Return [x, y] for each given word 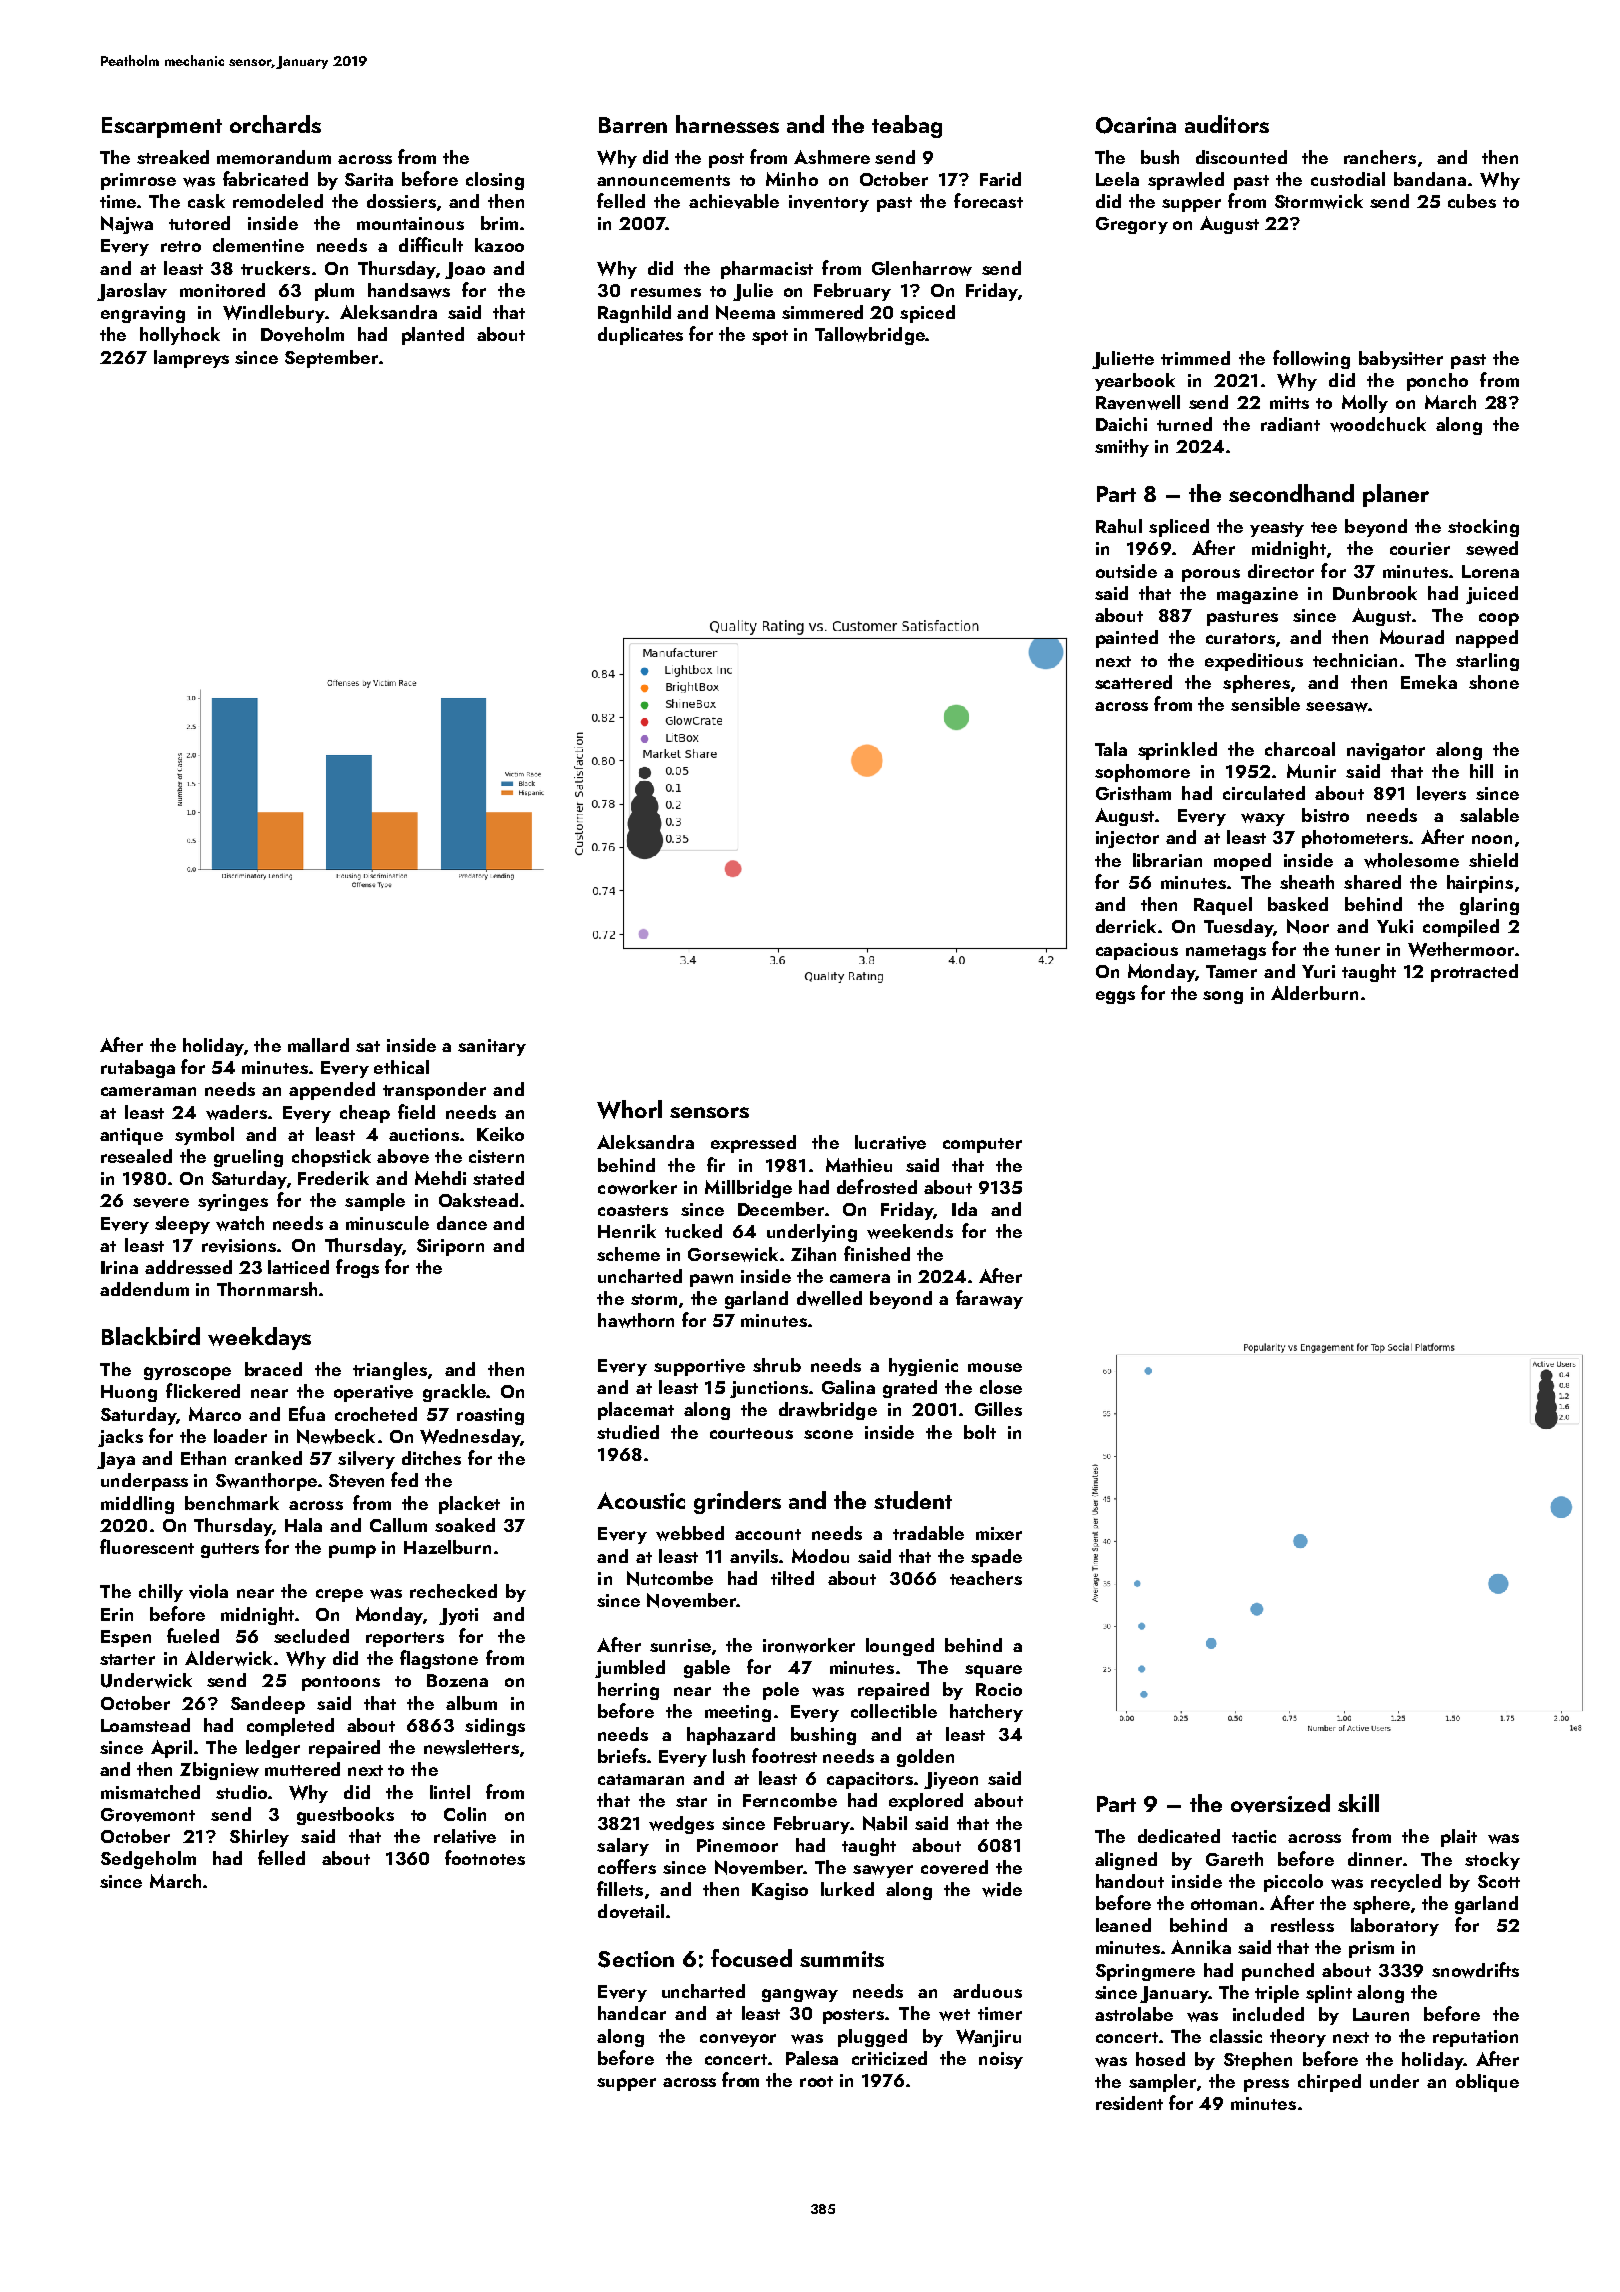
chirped [1329, 2083]
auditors [1227, 124]
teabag [907, 126]
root [816, 2081]
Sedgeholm [148, 1860]
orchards [275, 124]
